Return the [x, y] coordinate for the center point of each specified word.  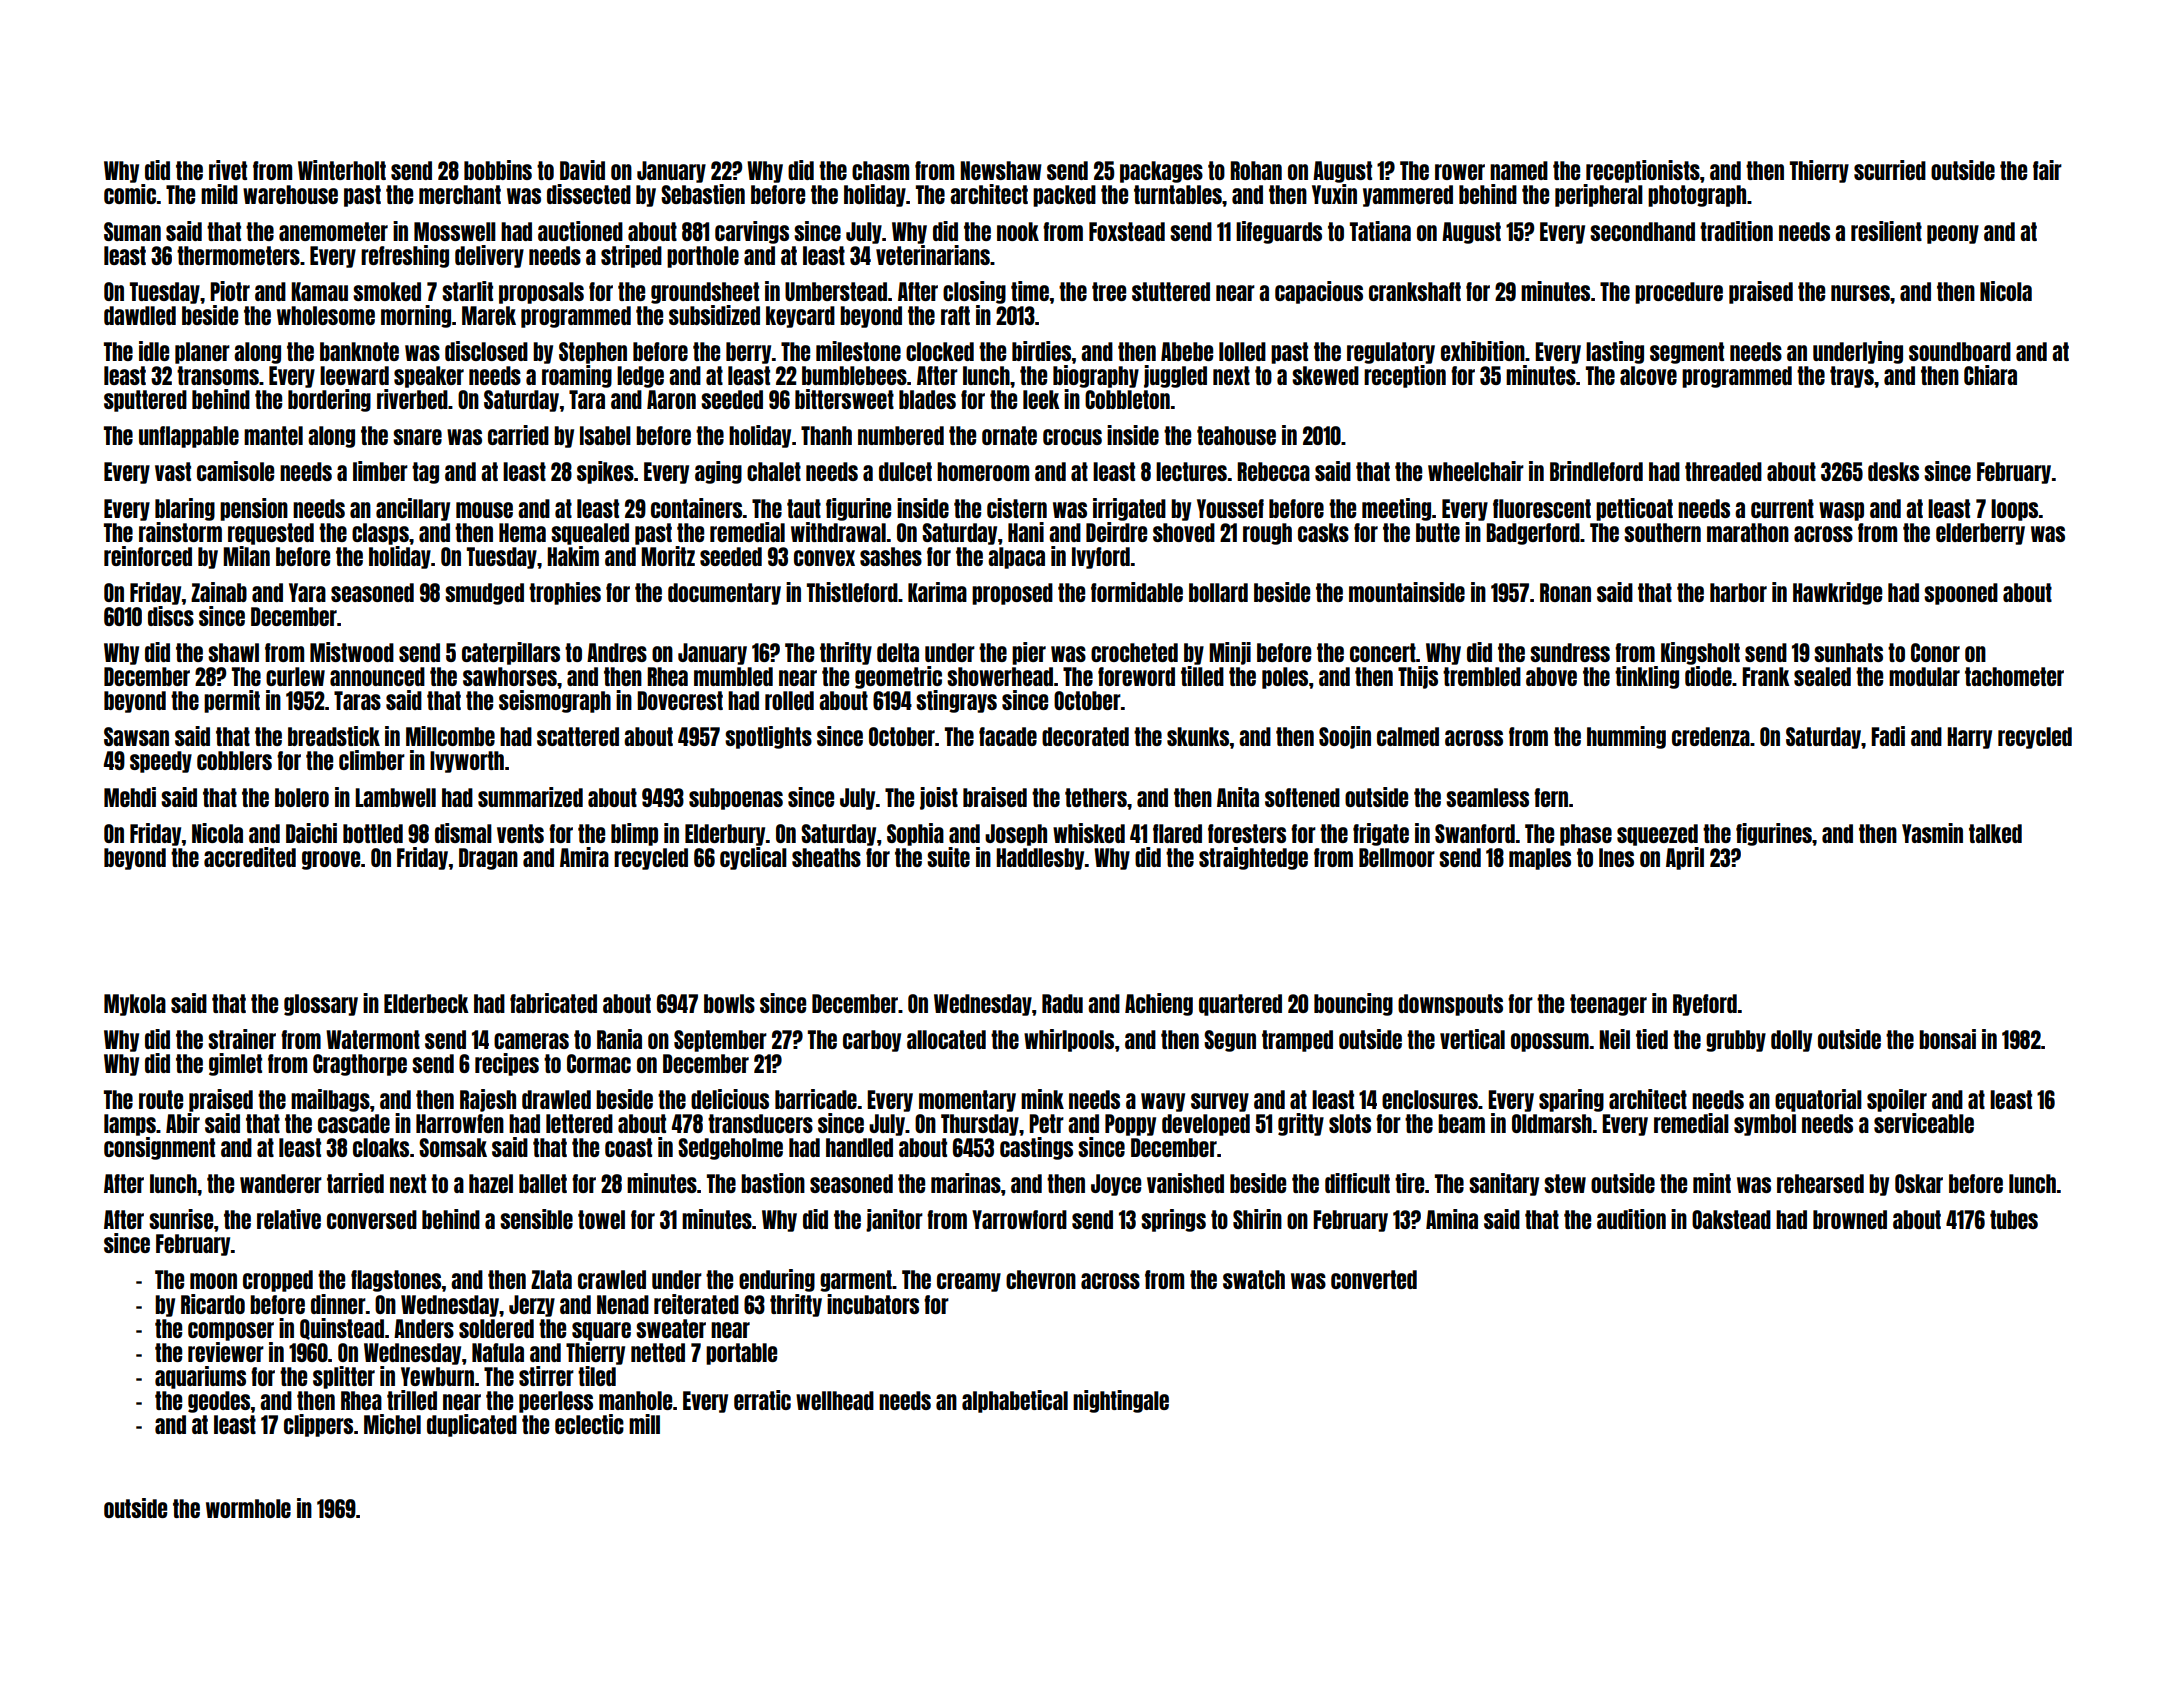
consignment [159, 1148]
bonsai [1947, 1039]
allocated [946, 1039]
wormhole [248, 1508]
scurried [1890, 170]
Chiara [1990, 375]
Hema [522, 532]
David [582, 170]
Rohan [1256, 170]
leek [1041, 399]
